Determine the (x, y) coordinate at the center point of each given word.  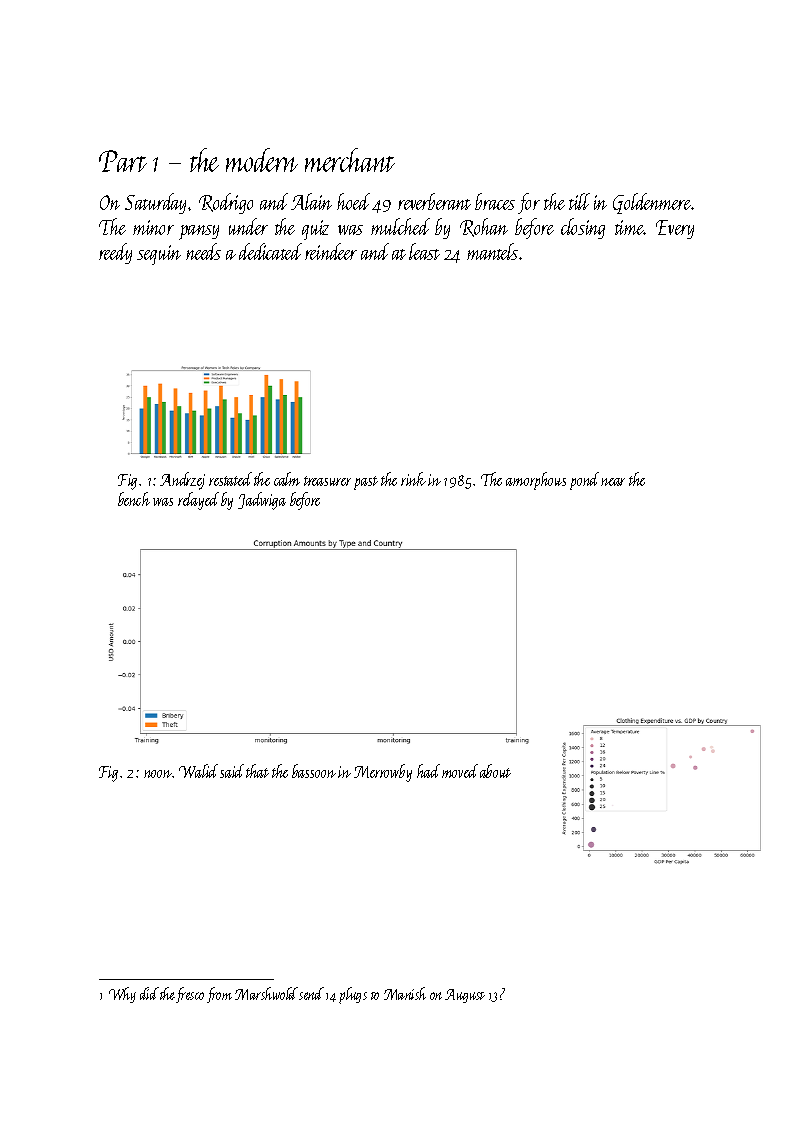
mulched (400, 226)
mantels (492, 251)
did (149, 993)
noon (158, 774)
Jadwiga (262, 501)
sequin (159, 255)
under (248, 226)
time (629, 227)
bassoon (314, 771)
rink (413, 479)
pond (584, 481)
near (613, 482)
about (495, 771)
